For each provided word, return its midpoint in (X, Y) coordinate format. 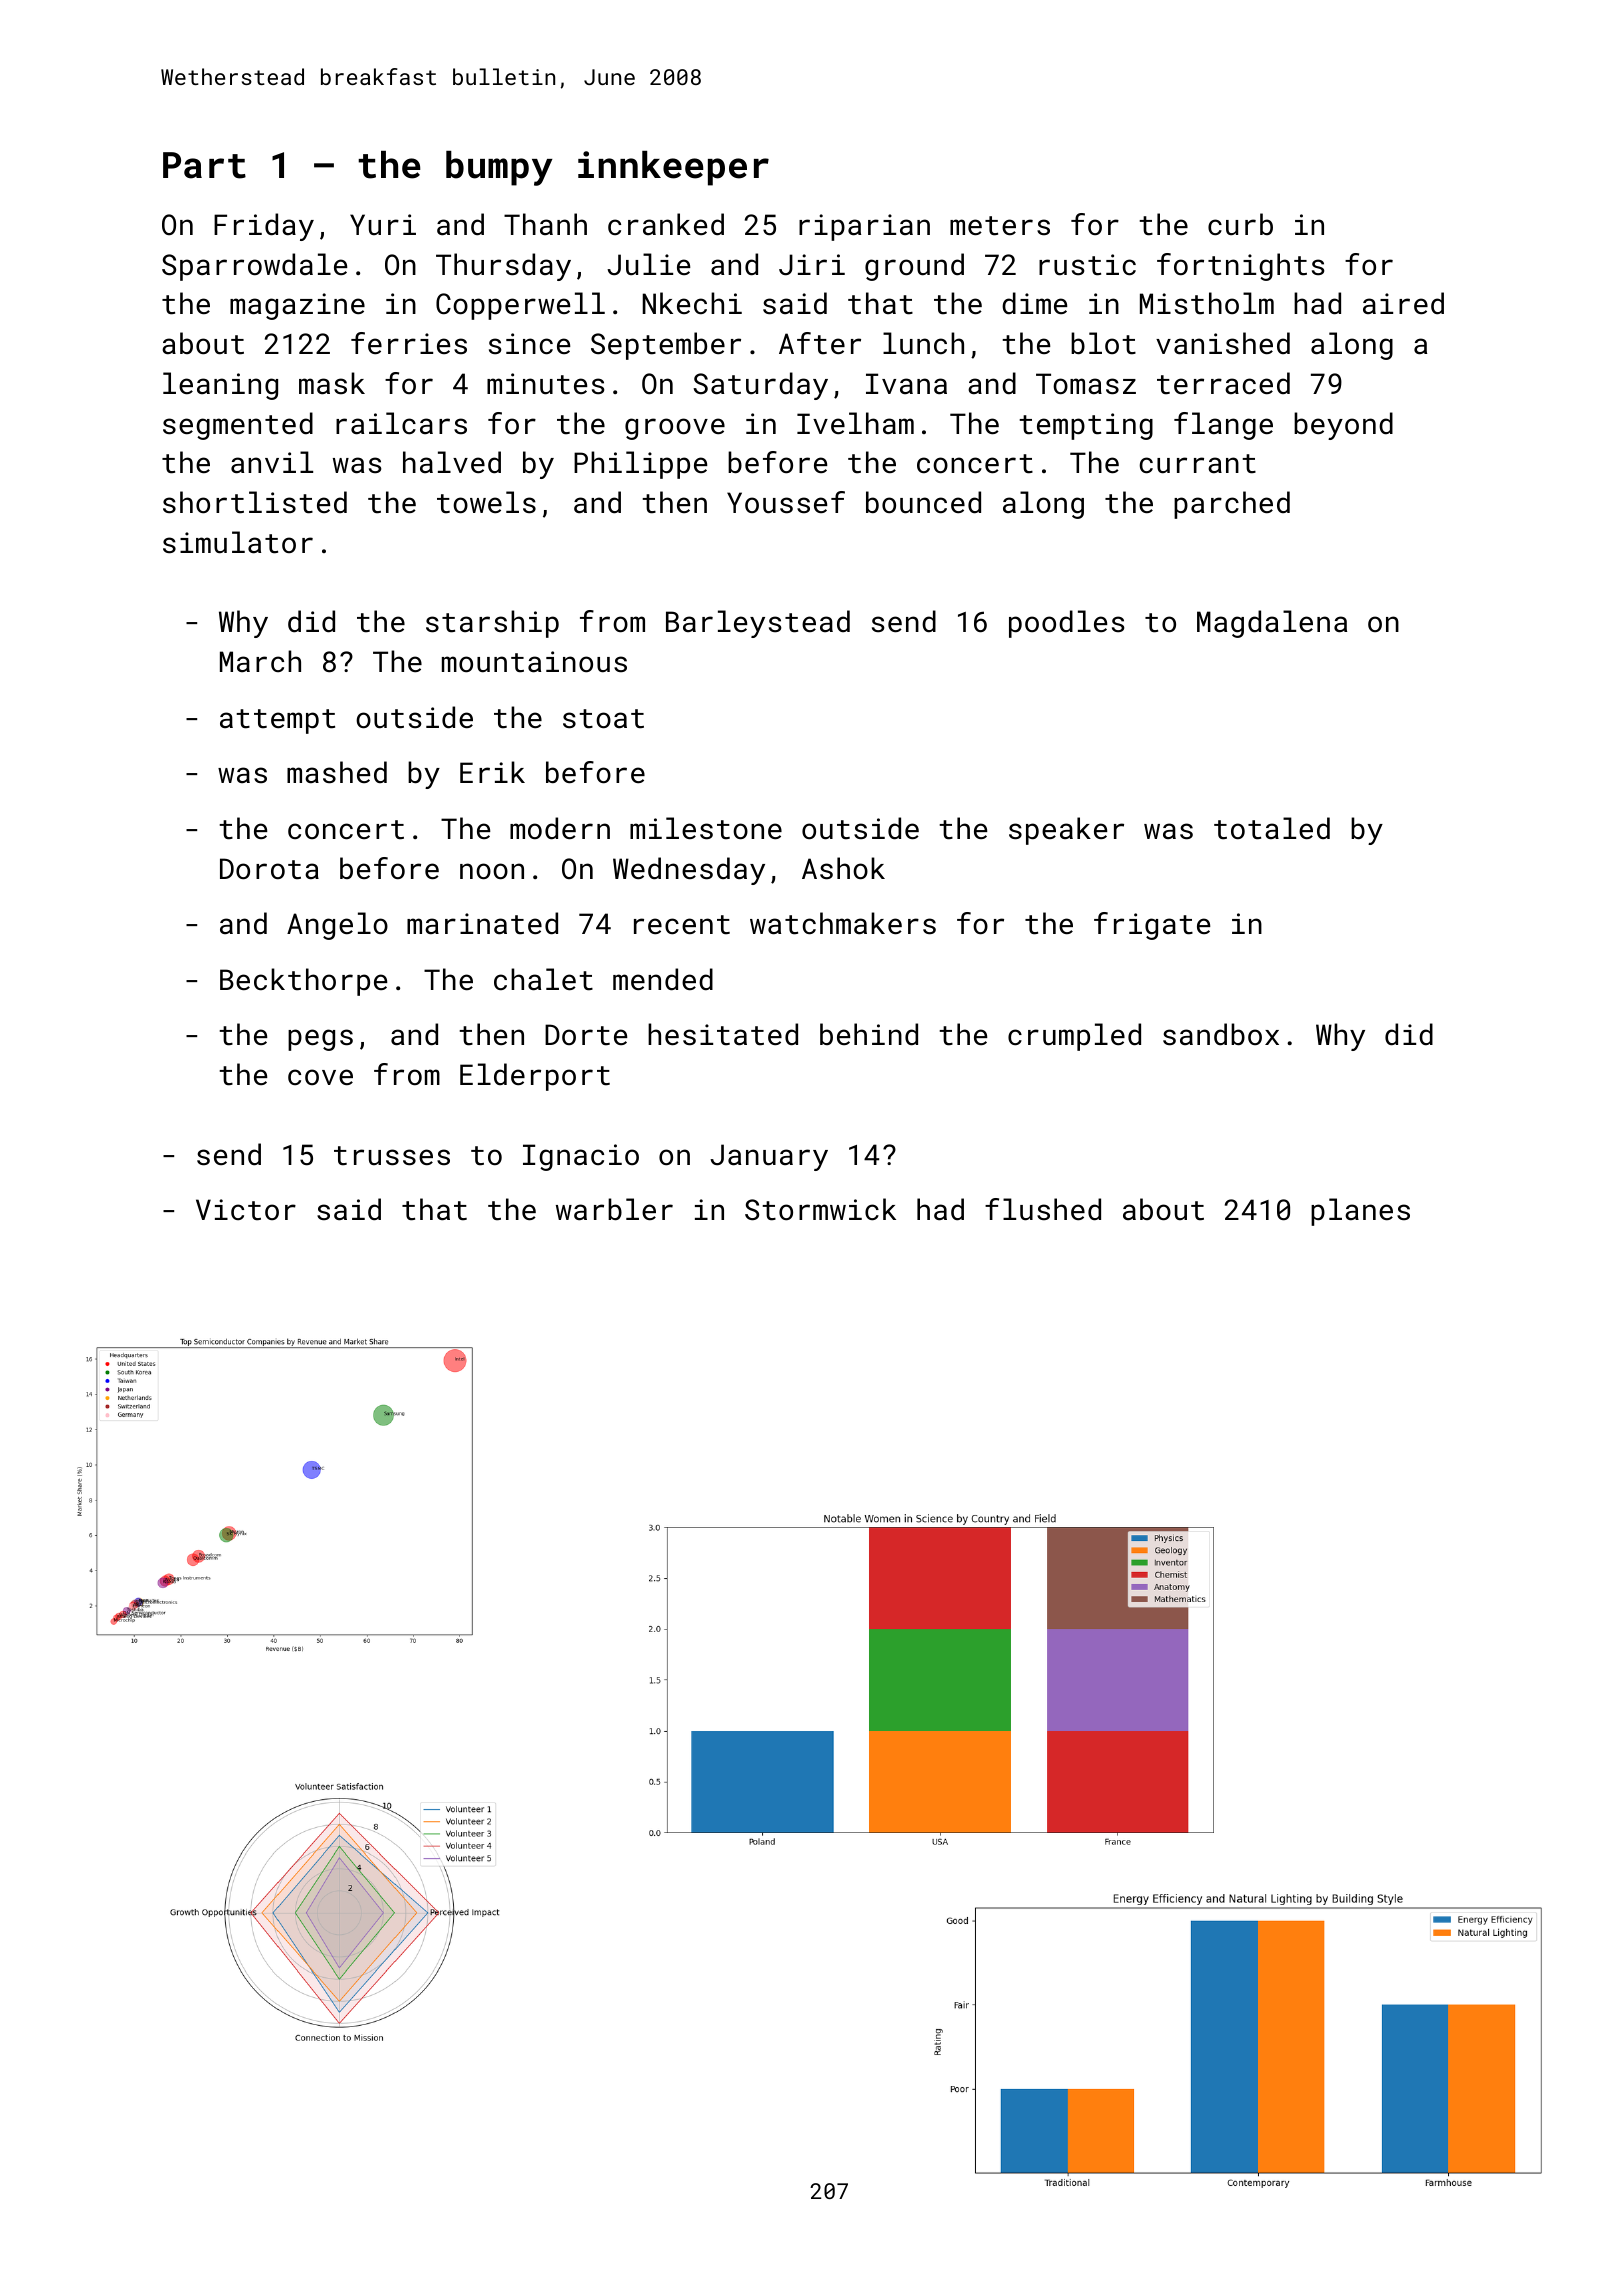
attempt (277, 721)
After (820, 343)
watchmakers (843, 923)
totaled (1272, 828)
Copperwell (520, 306)
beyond (1343, 426)
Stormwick (820, 1209)
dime (1034, 303)
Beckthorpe (303, 982)
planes (1360, 1212)
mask (332, 383)
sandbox (1221, 1034)
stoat (603, 719)
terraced (1223, 383)
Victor (246, 1210)
